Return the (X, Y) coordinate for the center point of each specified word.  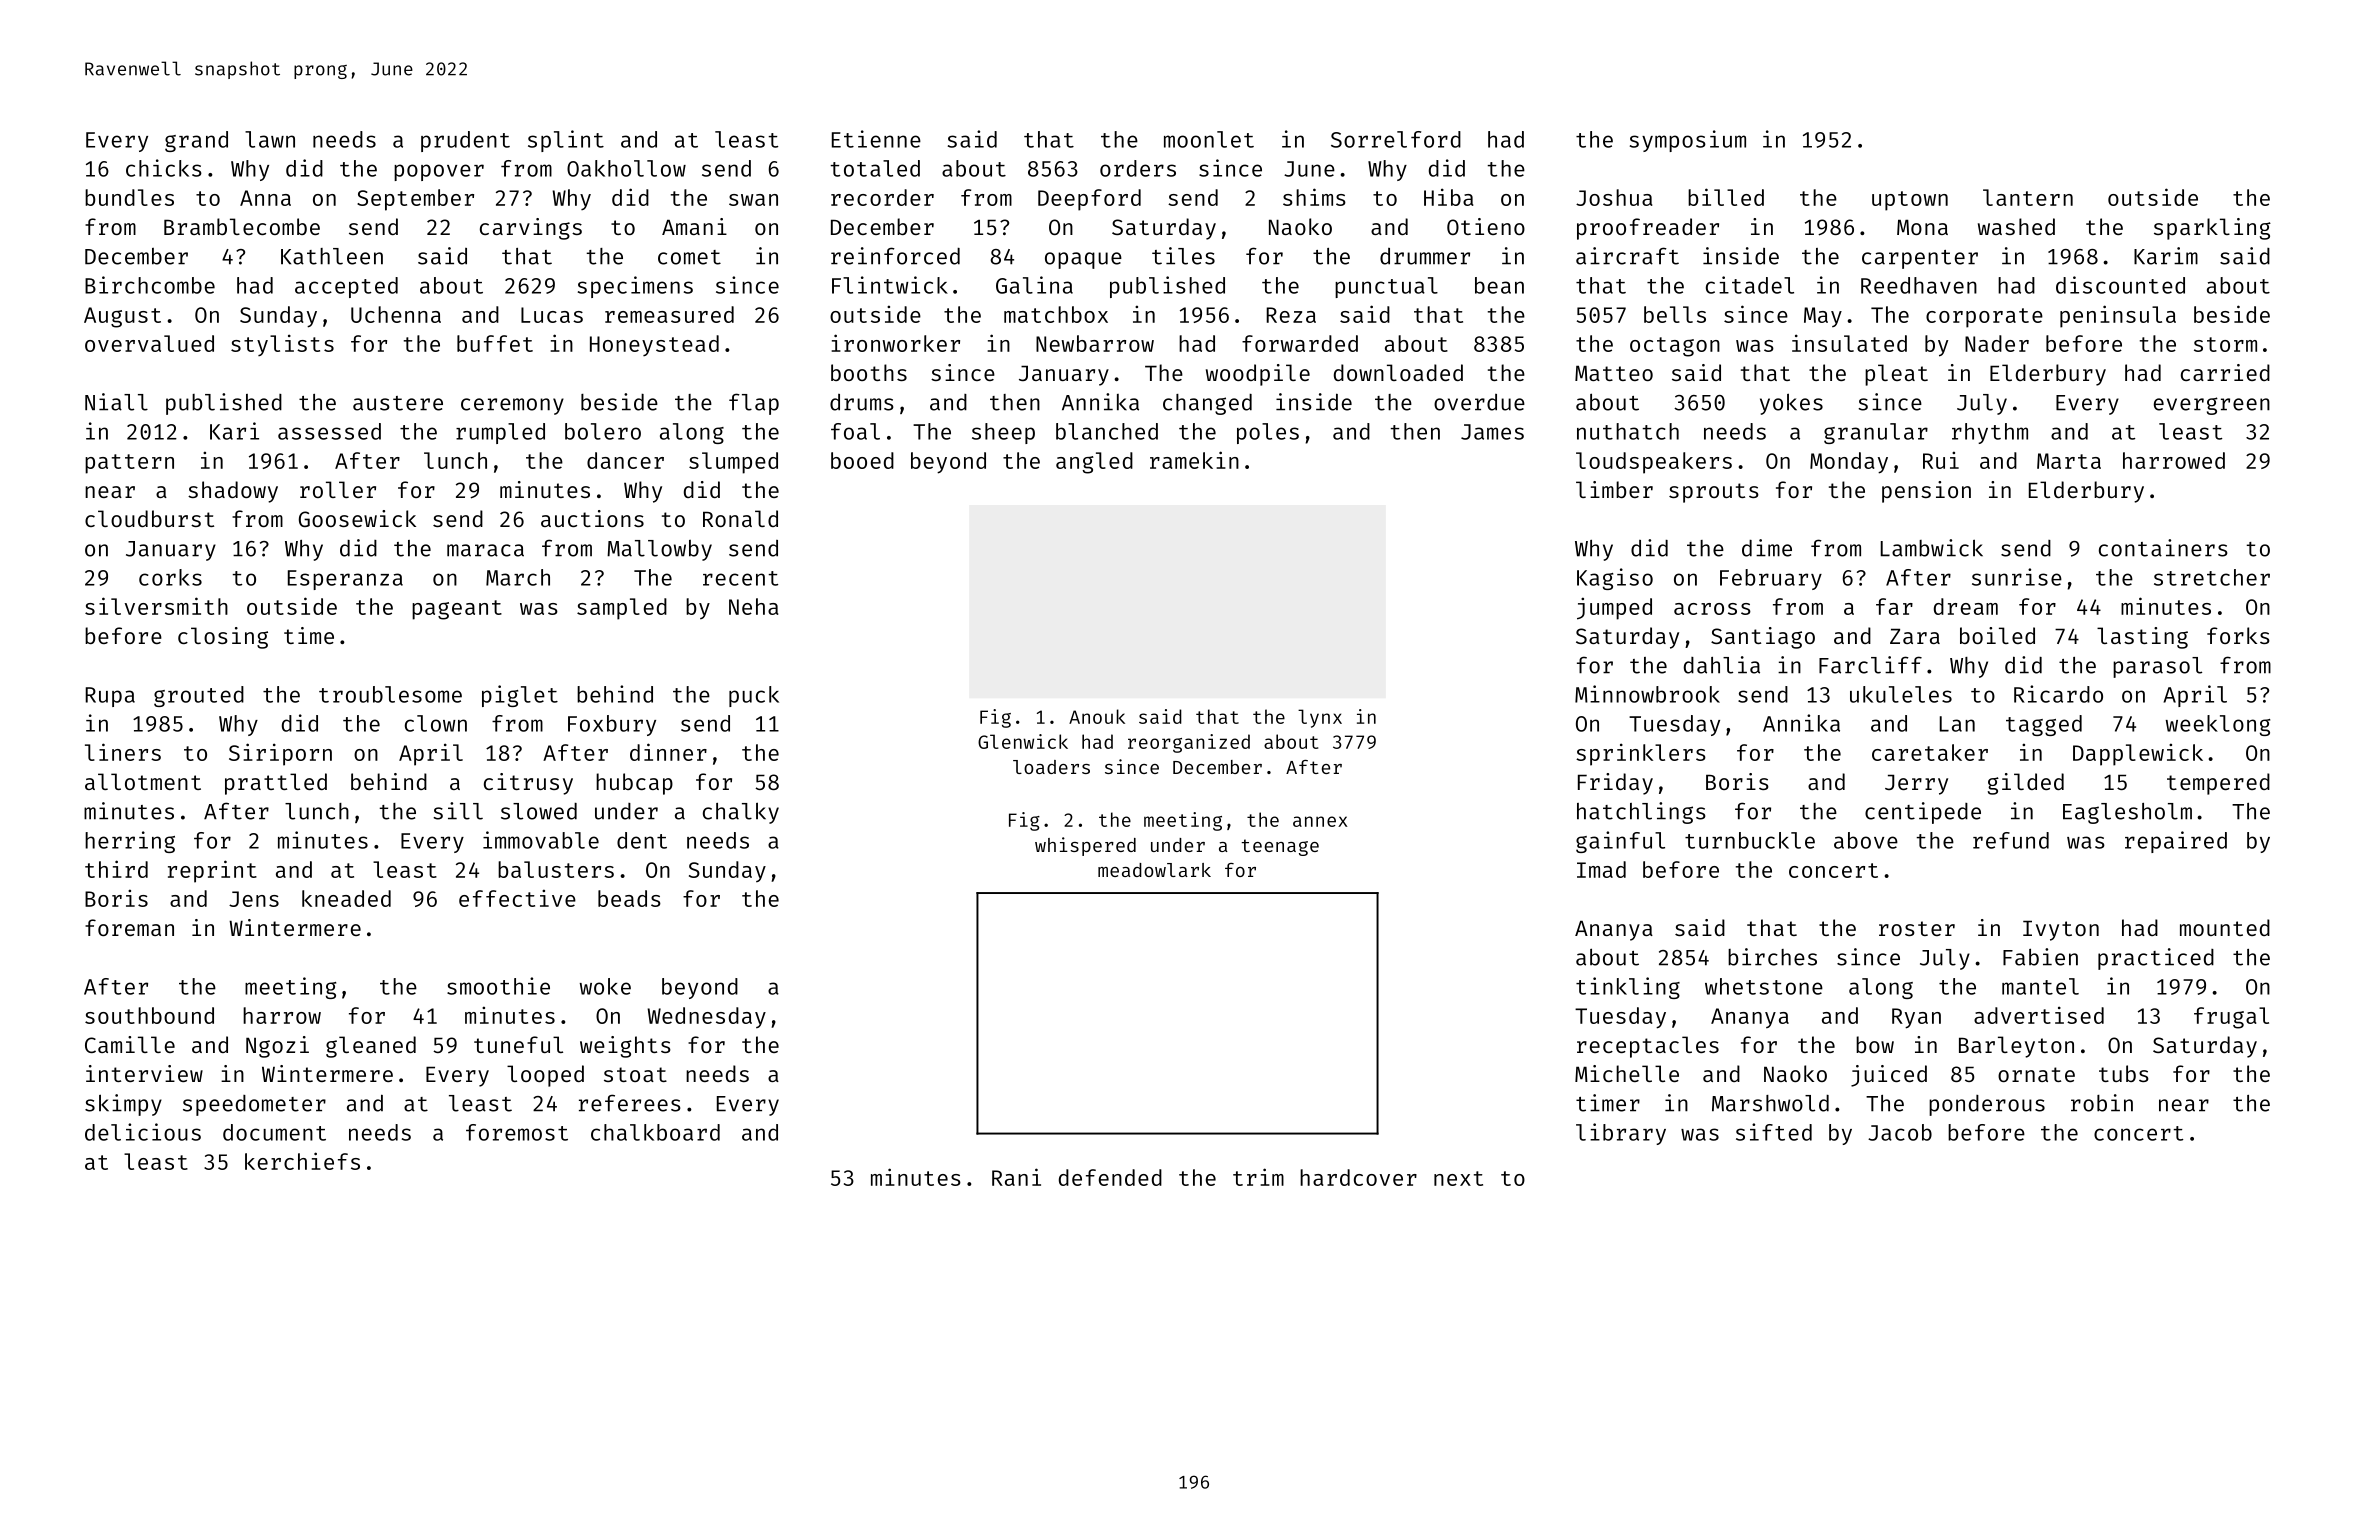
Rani (1016, 1177)
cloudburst (149, 518)
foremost (517, 1132)
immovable (541, 840)
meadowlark (1154, 870)
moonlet (1209, 139)
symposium (1688, 141)
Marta (2069, 461)
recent (740, 578)
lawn (270, 139)
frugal (2231, 1018)
